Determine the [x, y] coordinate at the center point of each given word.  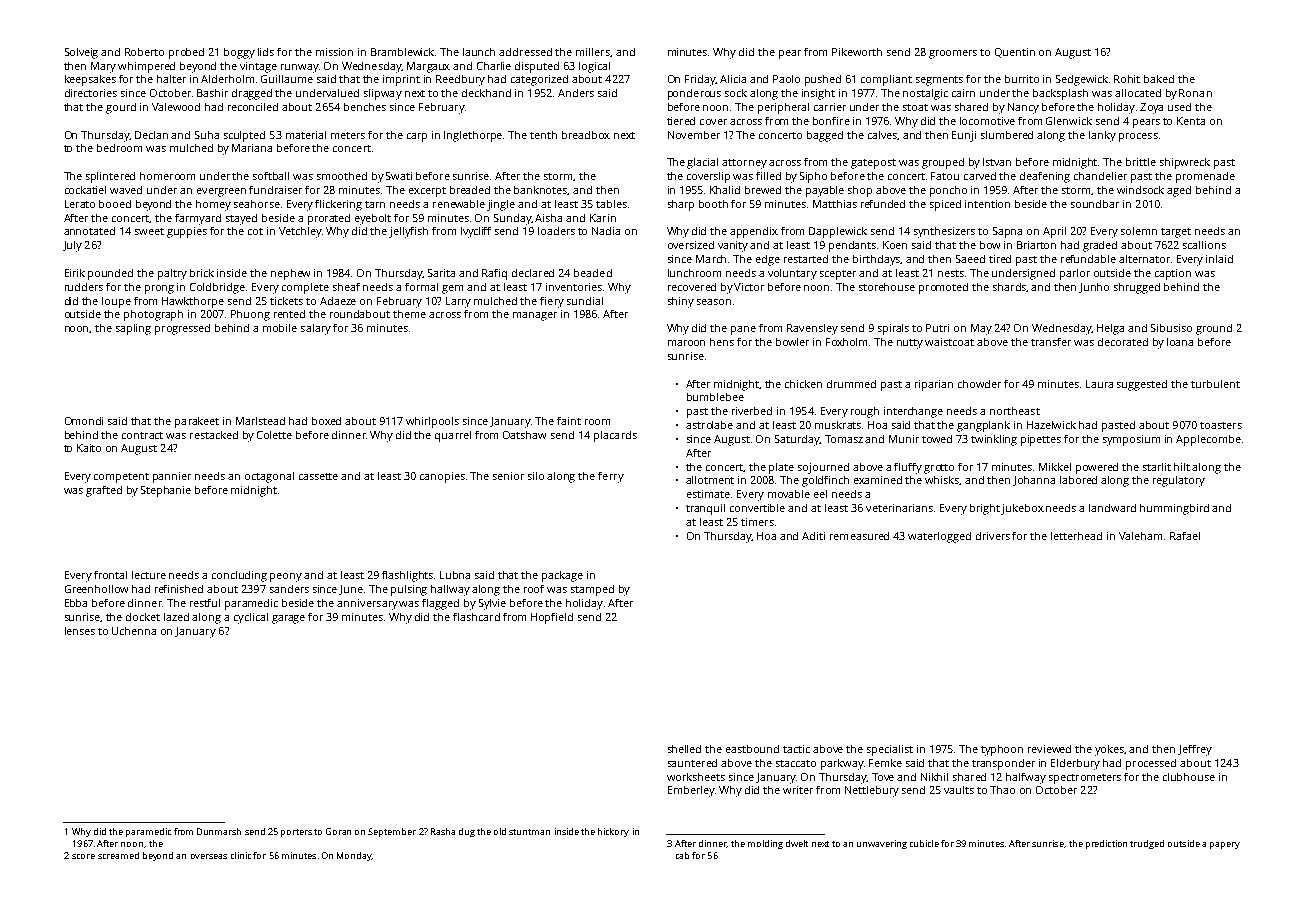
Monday [354, 856]
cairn [963, 93]
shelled [684, 749]
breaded [470, 190]
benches [365, 107]
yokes [1110, 750]
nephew [290, 274]
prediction [1106, 844]
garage [288, 619]
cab [682, 855]
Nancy [1023, 108]
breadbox [586, 135]
